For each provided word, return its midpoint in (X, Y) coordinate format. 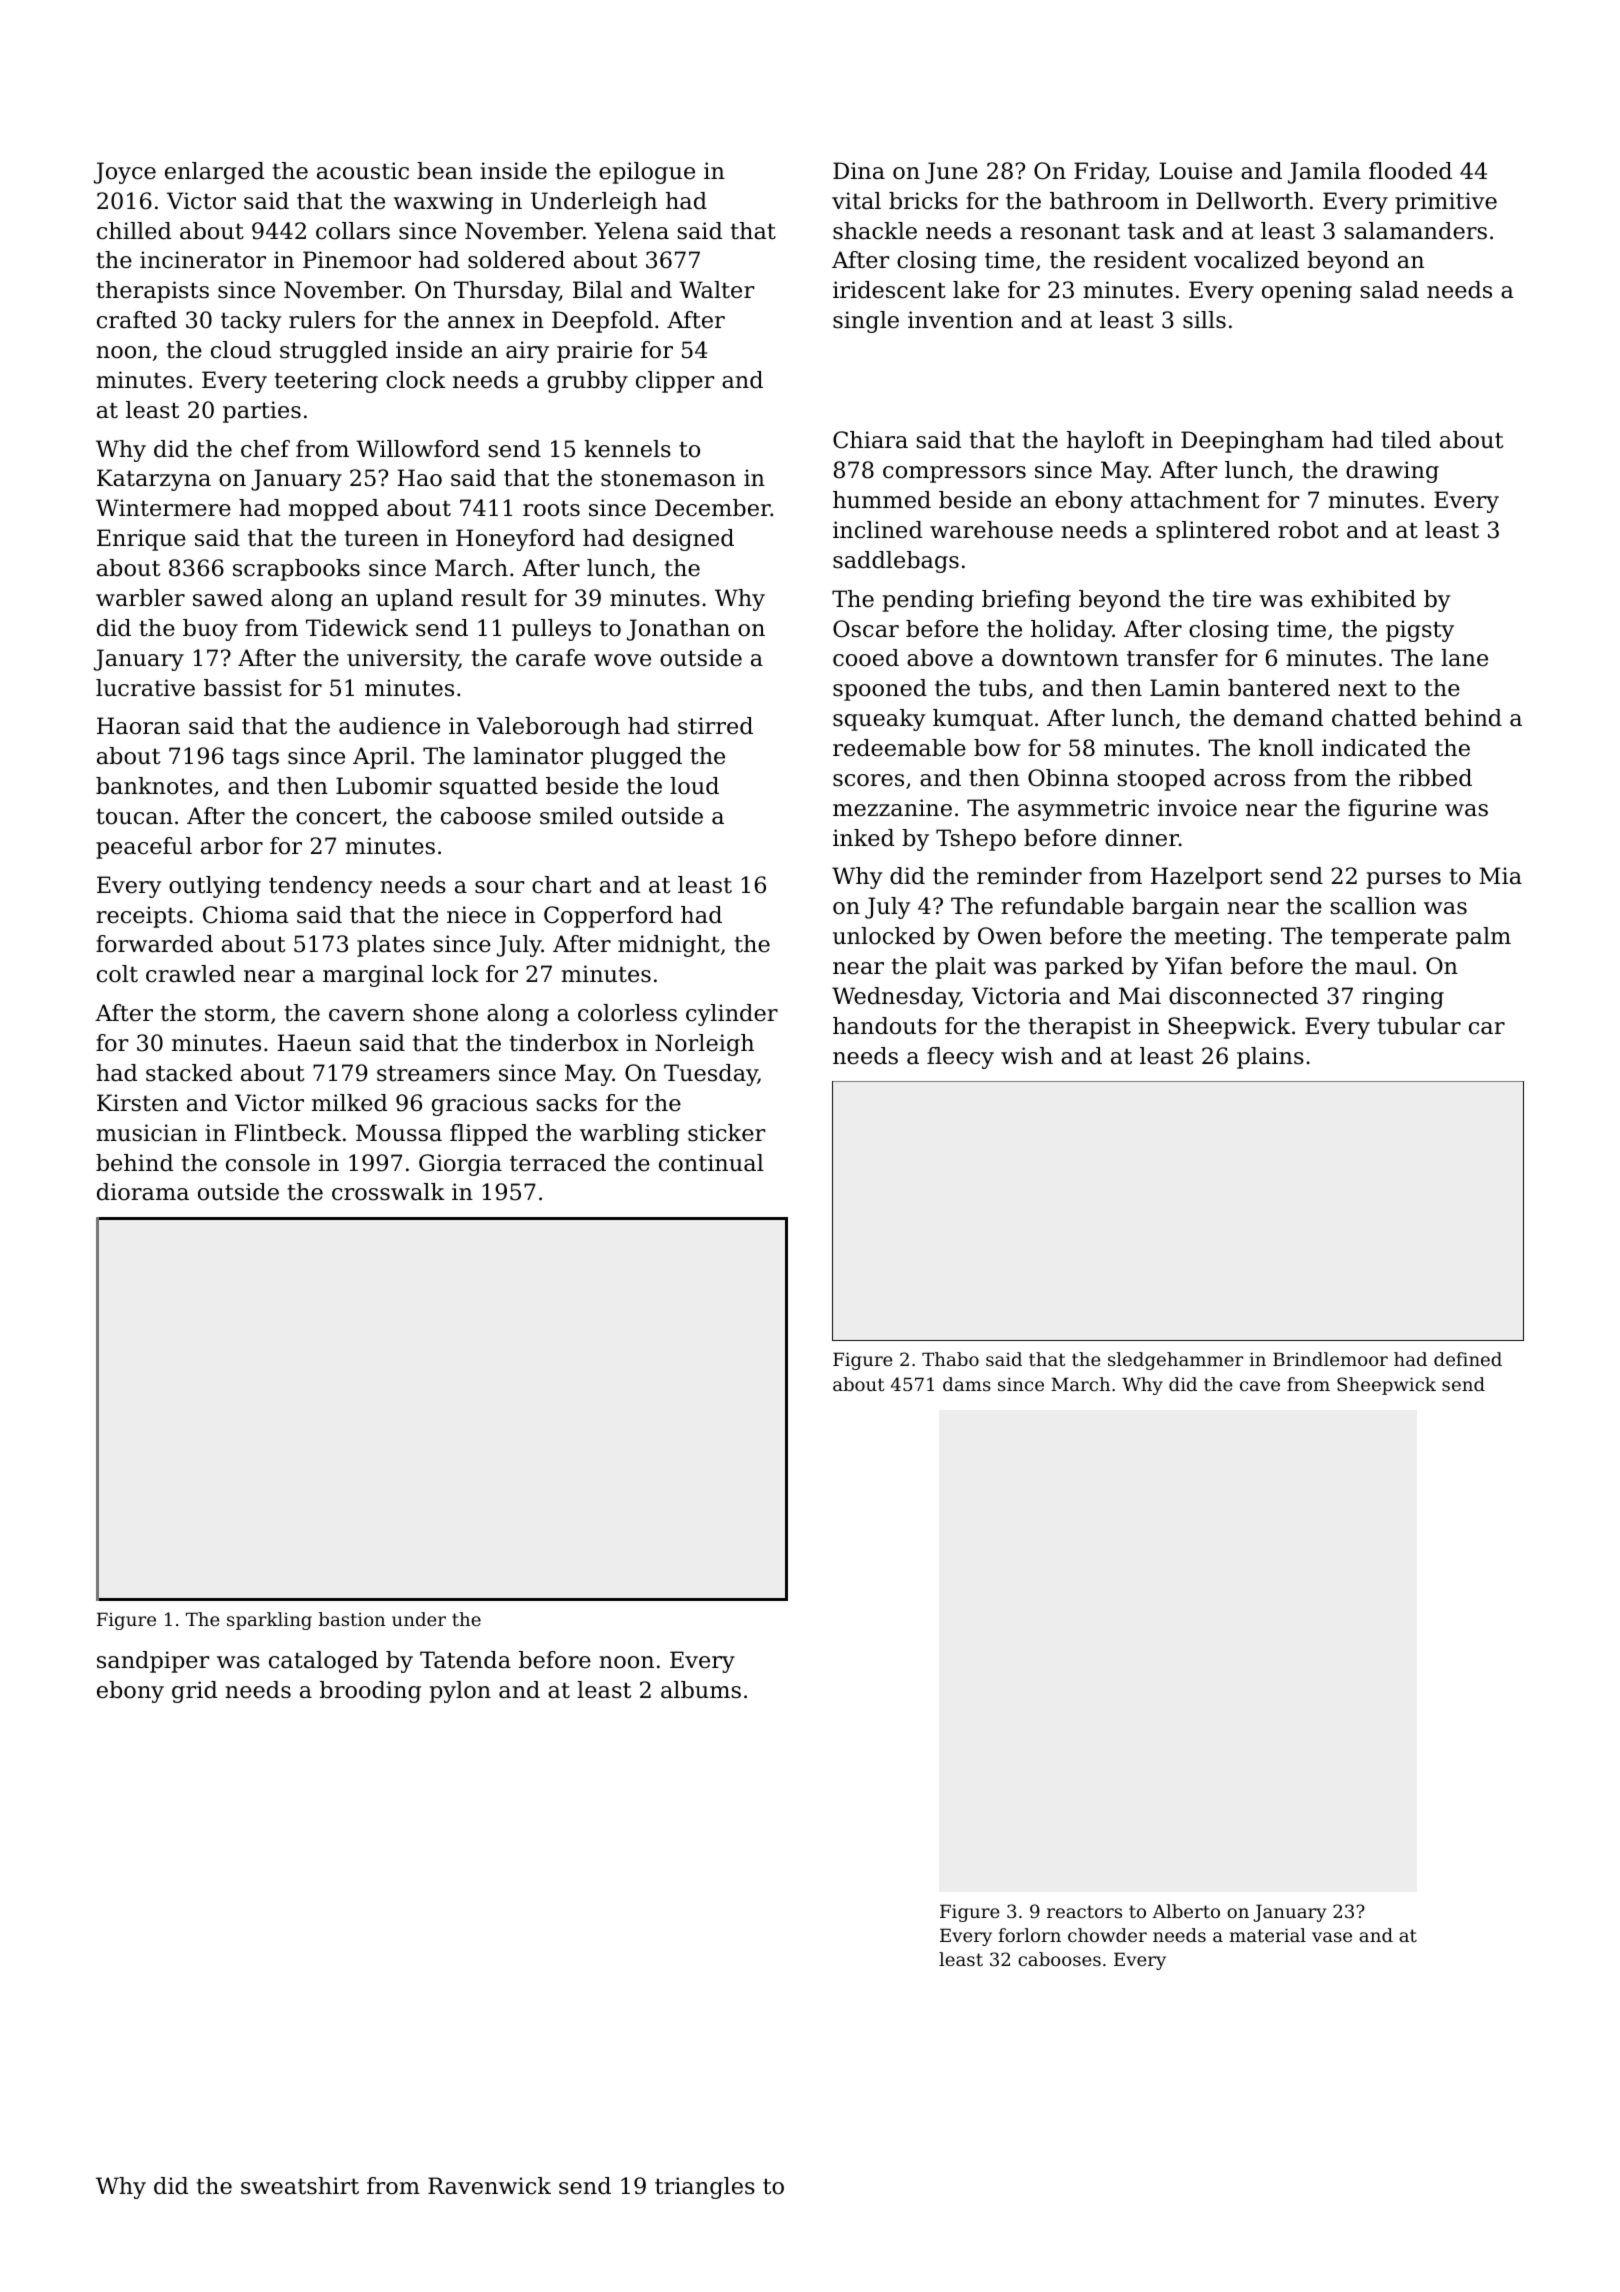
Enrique (141, 540)
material (1267, 1935)
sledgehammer (1175, 1361)
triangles (705, 2188)
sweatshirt (300, 2186)
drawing (1392, 472)
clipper (675, 382)
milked (349, 1103)
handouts (884, 1026)
